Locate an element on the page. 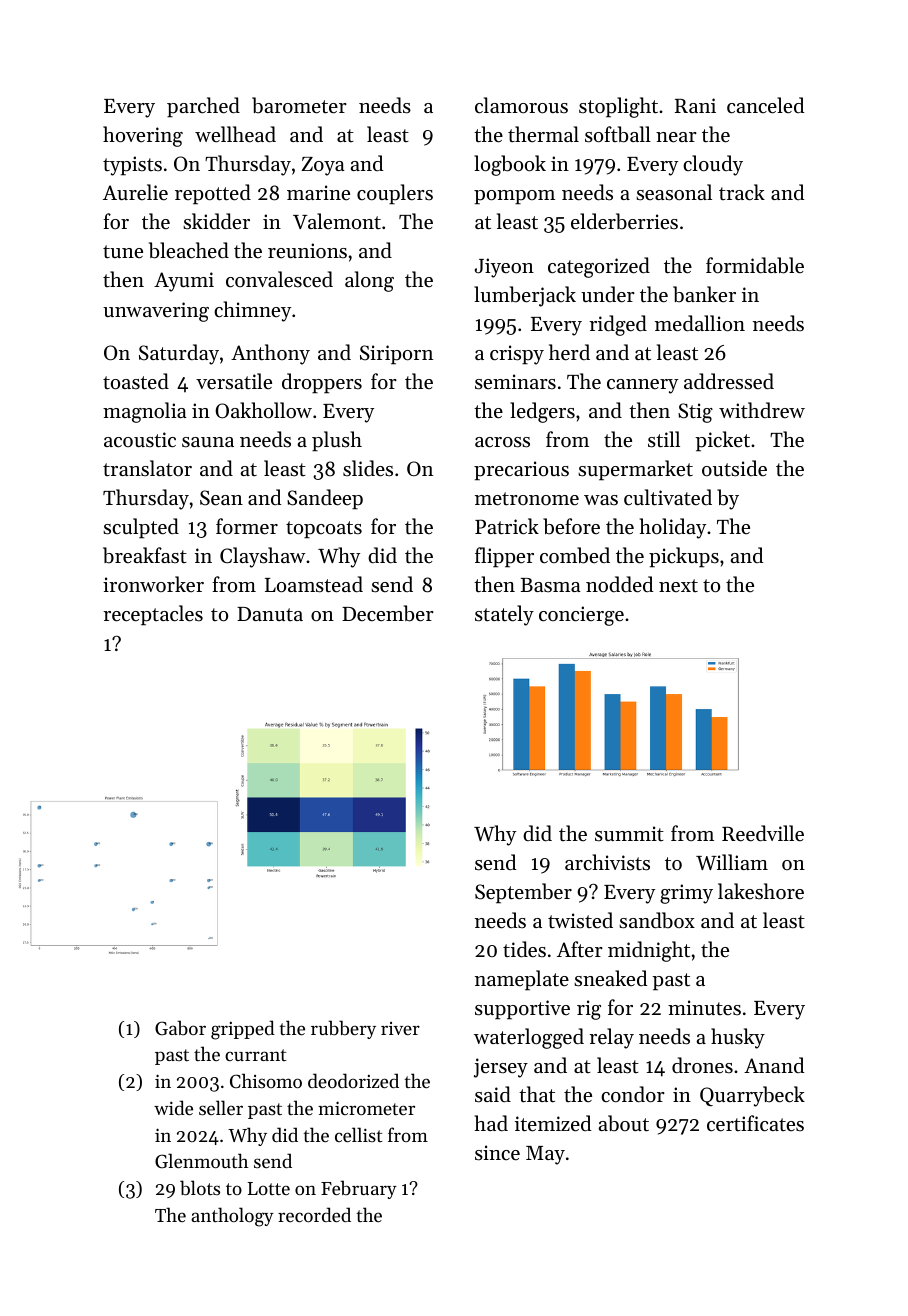 This page has width=908, height=1316. formidable is located at coordinates (755, 265).
